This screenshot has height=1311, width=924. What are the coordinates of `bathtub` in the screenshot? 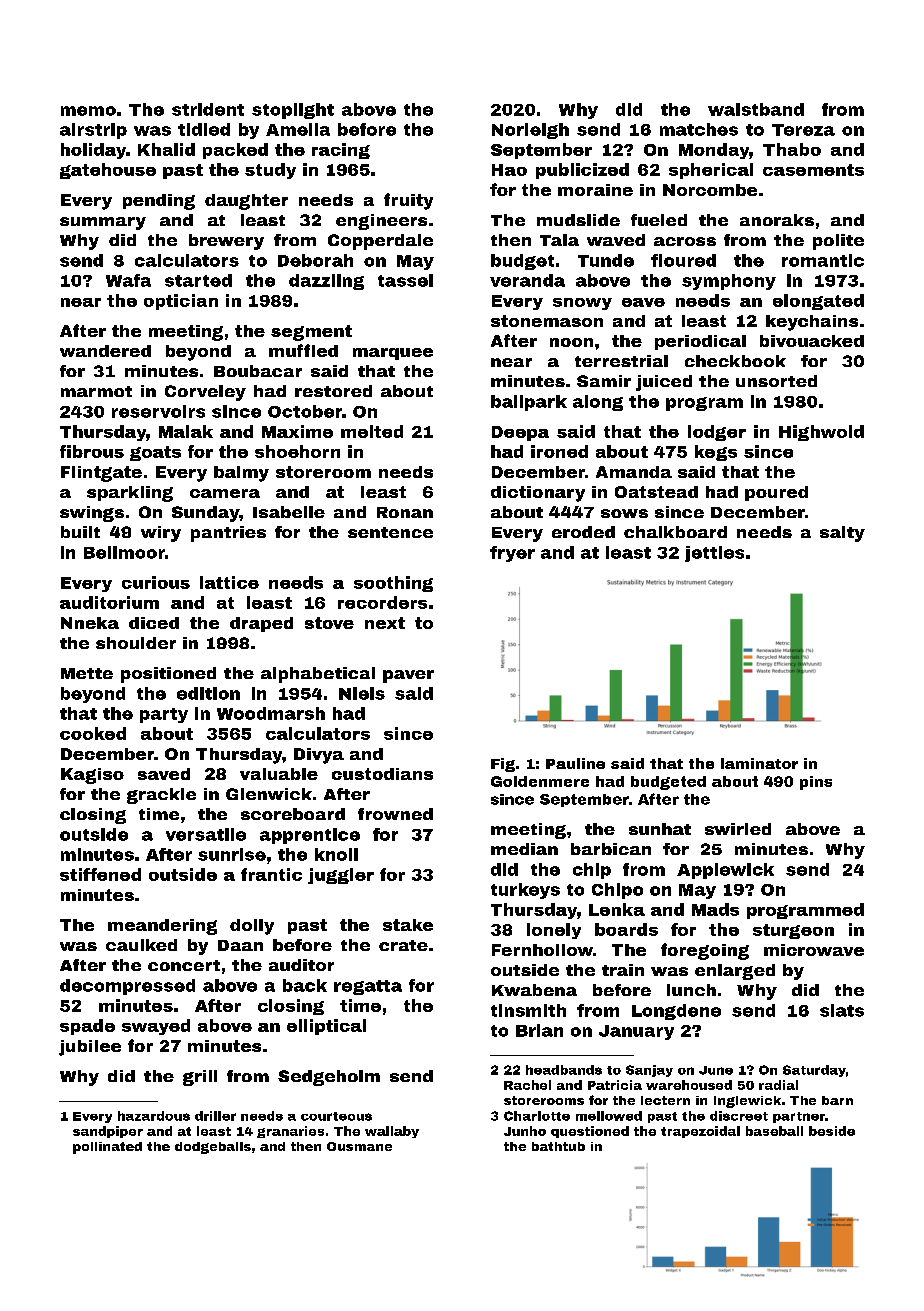 It's located at (558, 1146).
